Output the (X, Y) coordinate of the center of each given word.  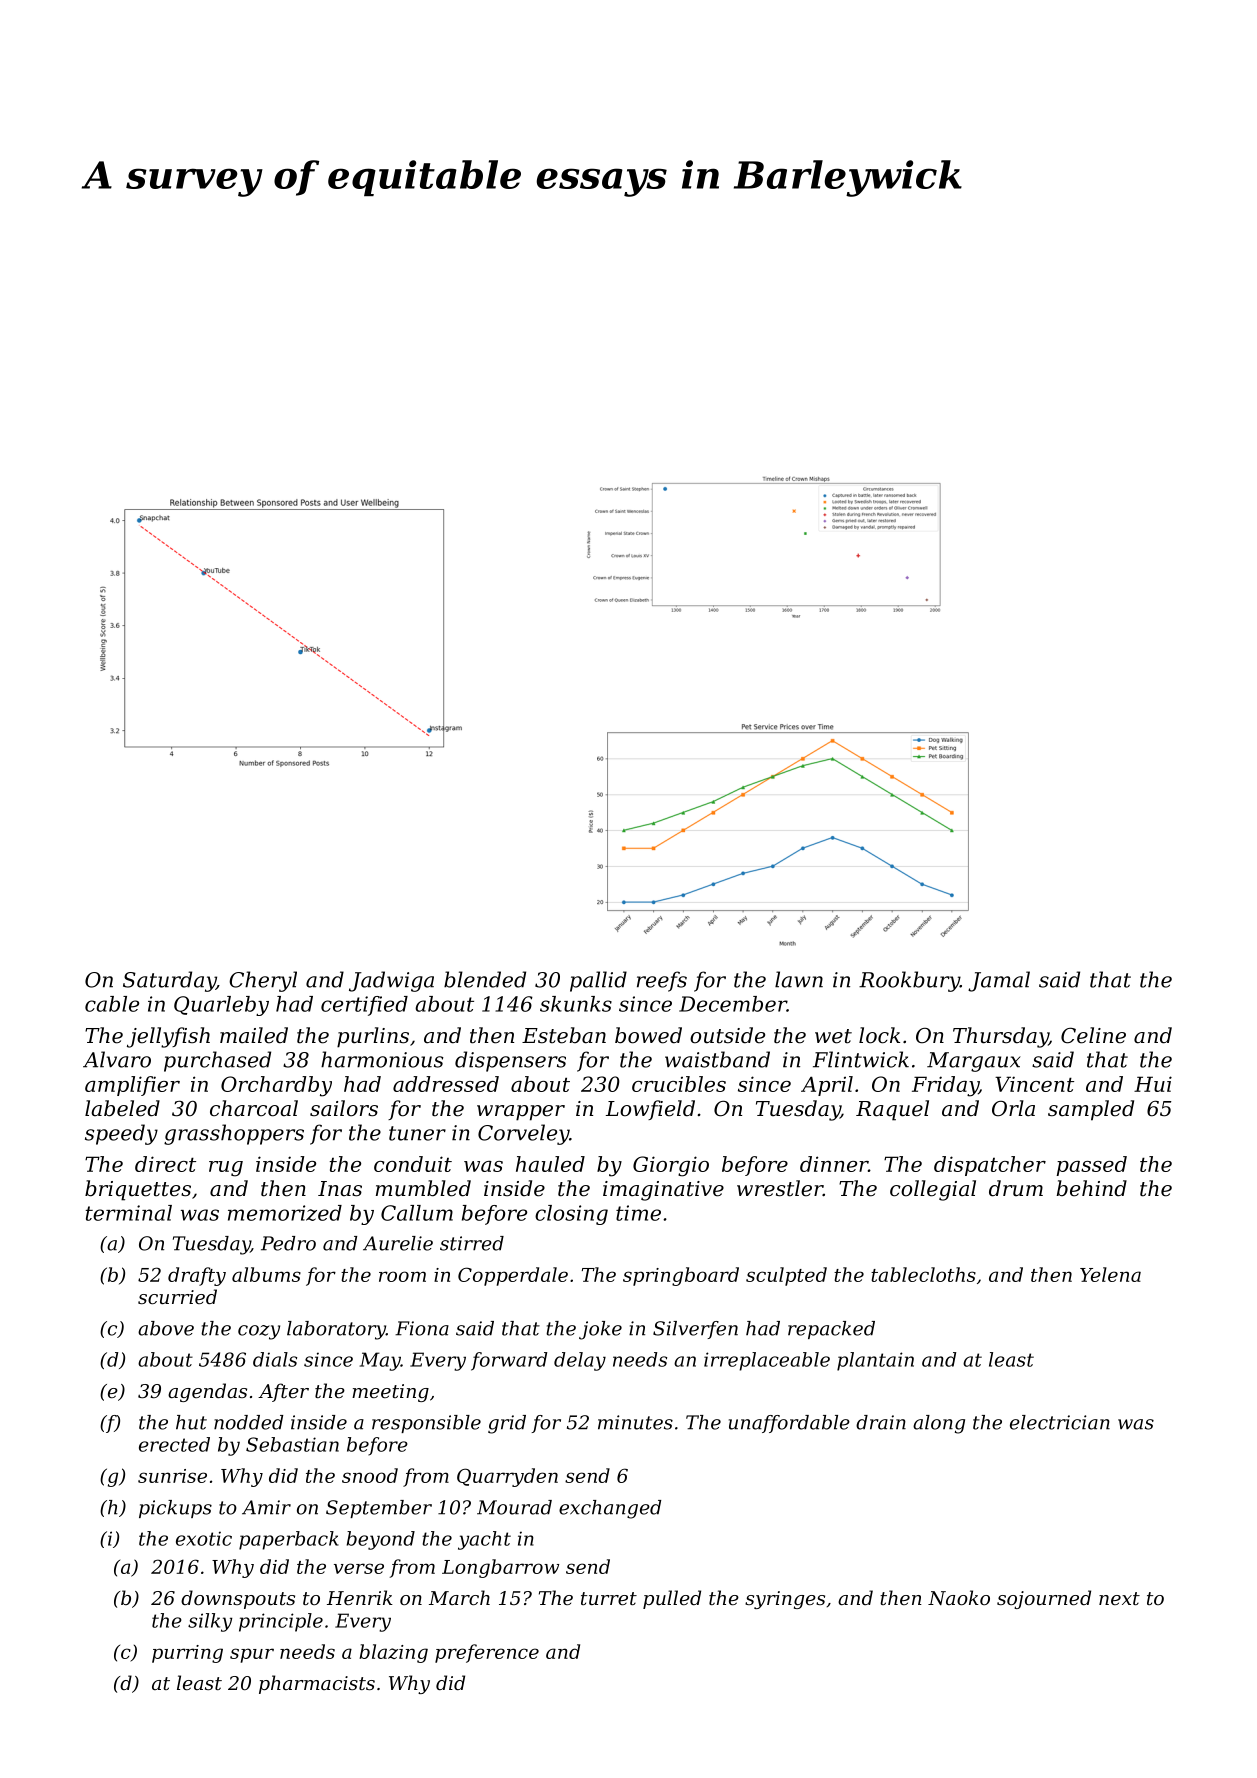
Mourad (514, 1507)
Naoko (959, 1597)
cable (112, 1004)
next (1119, 1598)
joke (600, 1330)
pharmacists (317, 1684)
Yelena (1110, 1274)
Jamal (999, 981)
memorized (285, 1213)
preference (487, 1653)
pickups (175, 1509)
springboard (681, 1276)
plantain (875, 1361)
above (166, 1328)
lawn (799, 979)
